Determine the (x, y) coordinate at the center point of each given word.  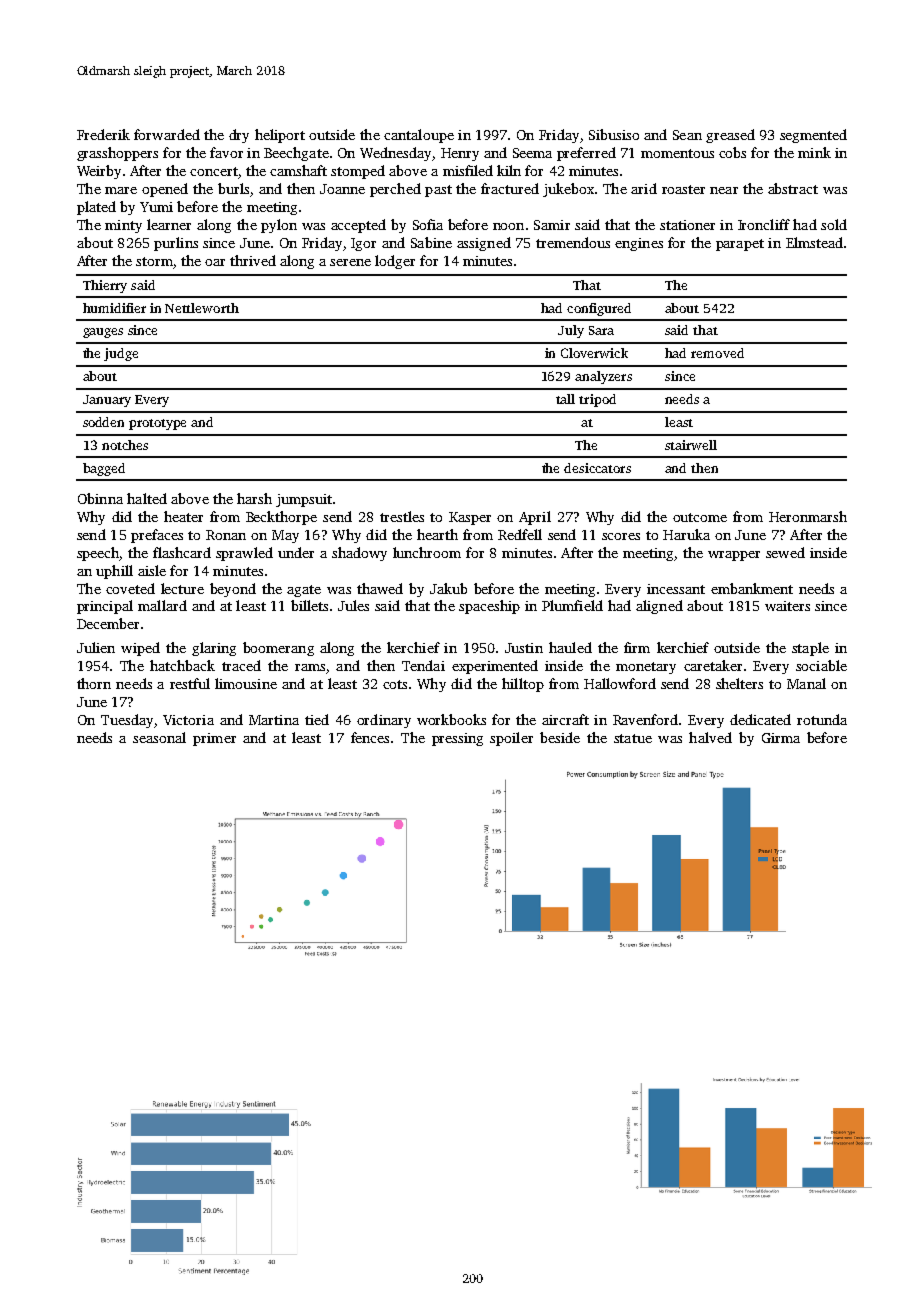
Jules (353, 605)
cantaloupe (419, 136)
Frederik (103, 134)
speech (98, 554)
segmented (813, 136)
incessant (676, 589)
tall (565, 399)
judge (121, 354)
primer (214, 739)
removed (717, 353)
